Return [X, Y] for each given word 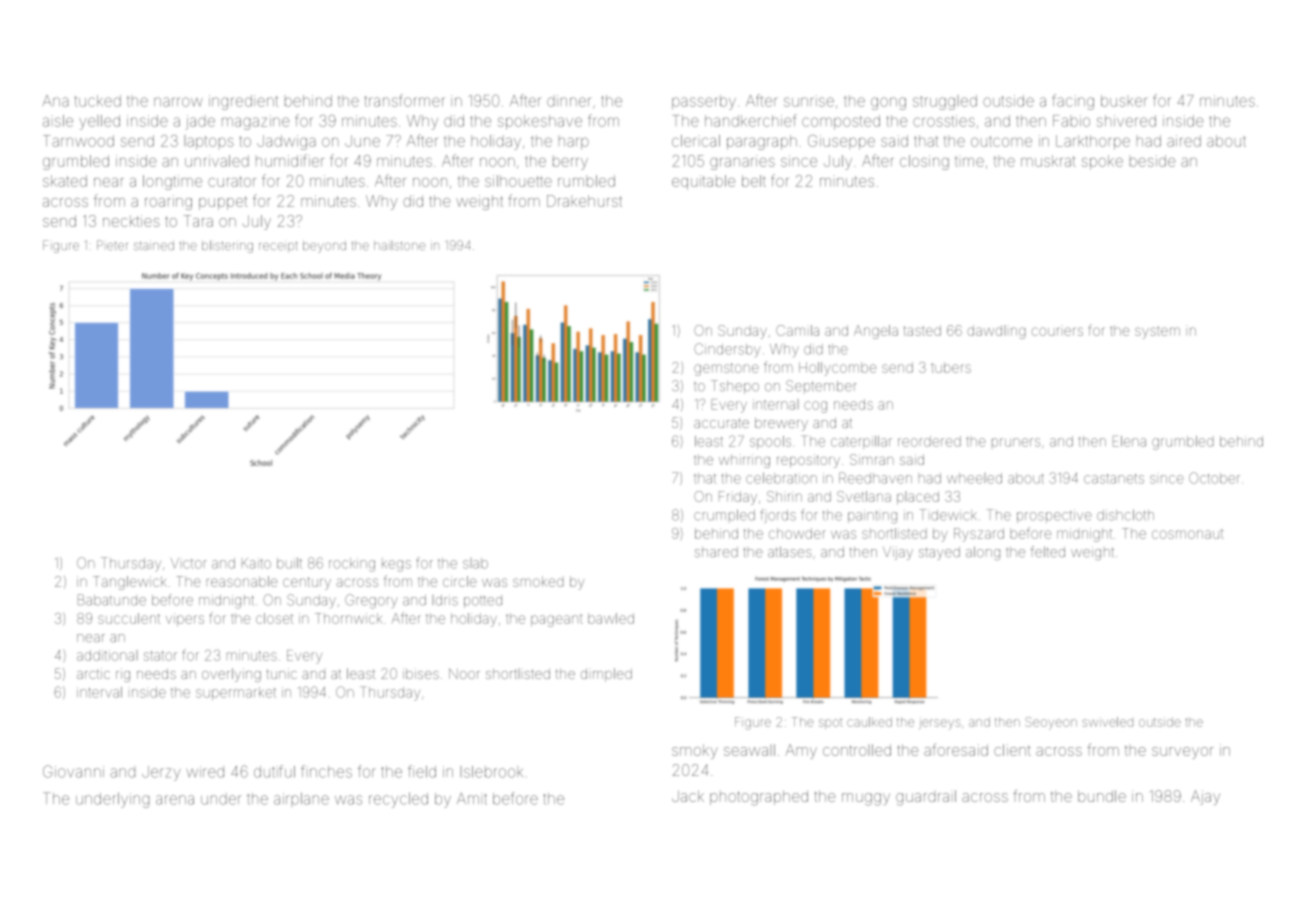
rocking [352, 565]
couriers [1057, 331]
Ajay [1205, 797]
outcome [1001, 141]
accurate [721, 423]
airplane [301, 798]
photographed [759, 798]
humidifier [290, 160]
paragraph [762, 142]
